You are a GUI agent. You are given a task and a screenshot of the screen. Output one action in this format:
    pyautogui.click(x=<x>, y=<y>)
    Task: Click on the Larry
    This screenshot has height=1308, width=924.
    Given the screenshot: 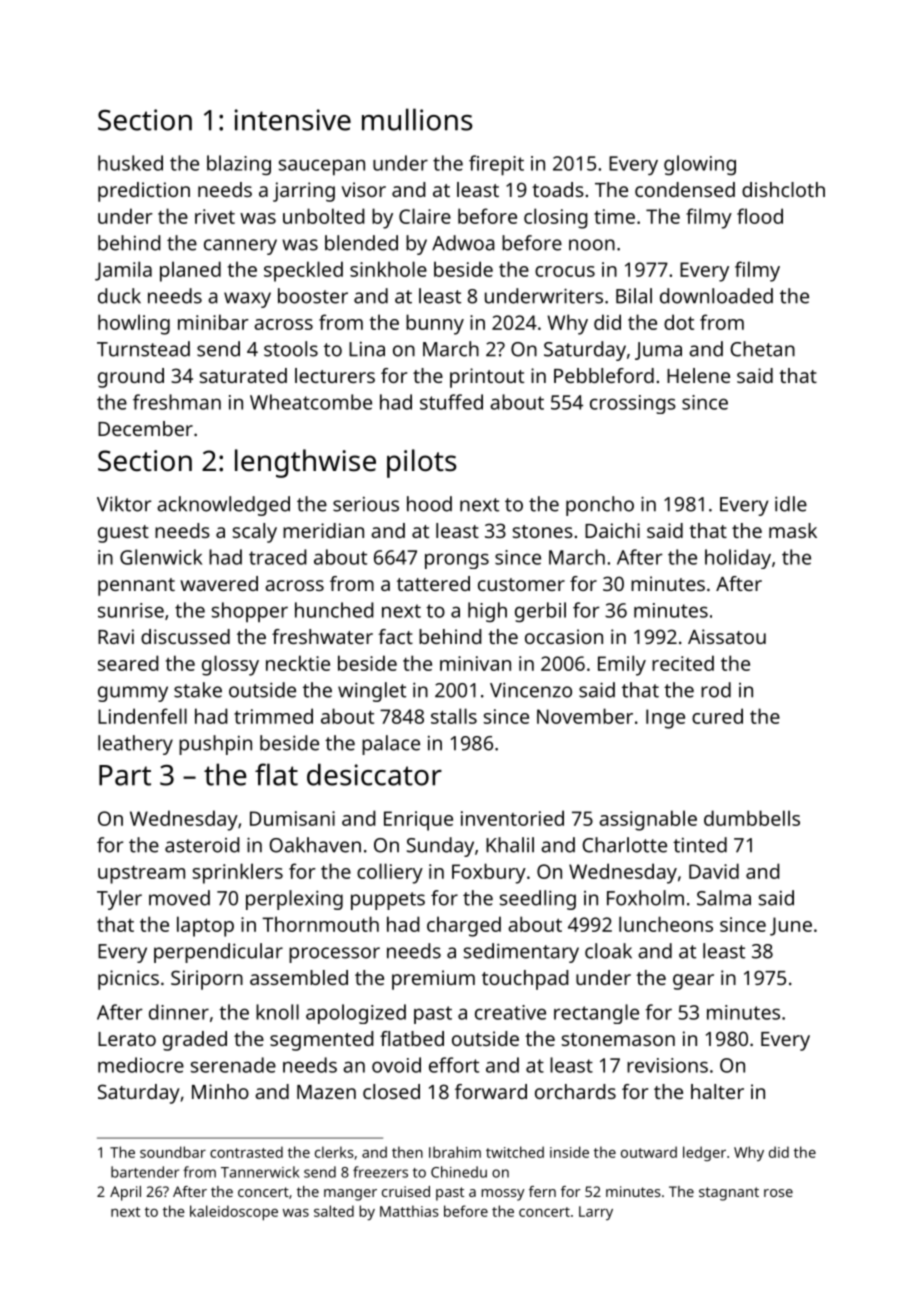 What is the action you would take?
    pyautogui.click(x=596, y=1213)
